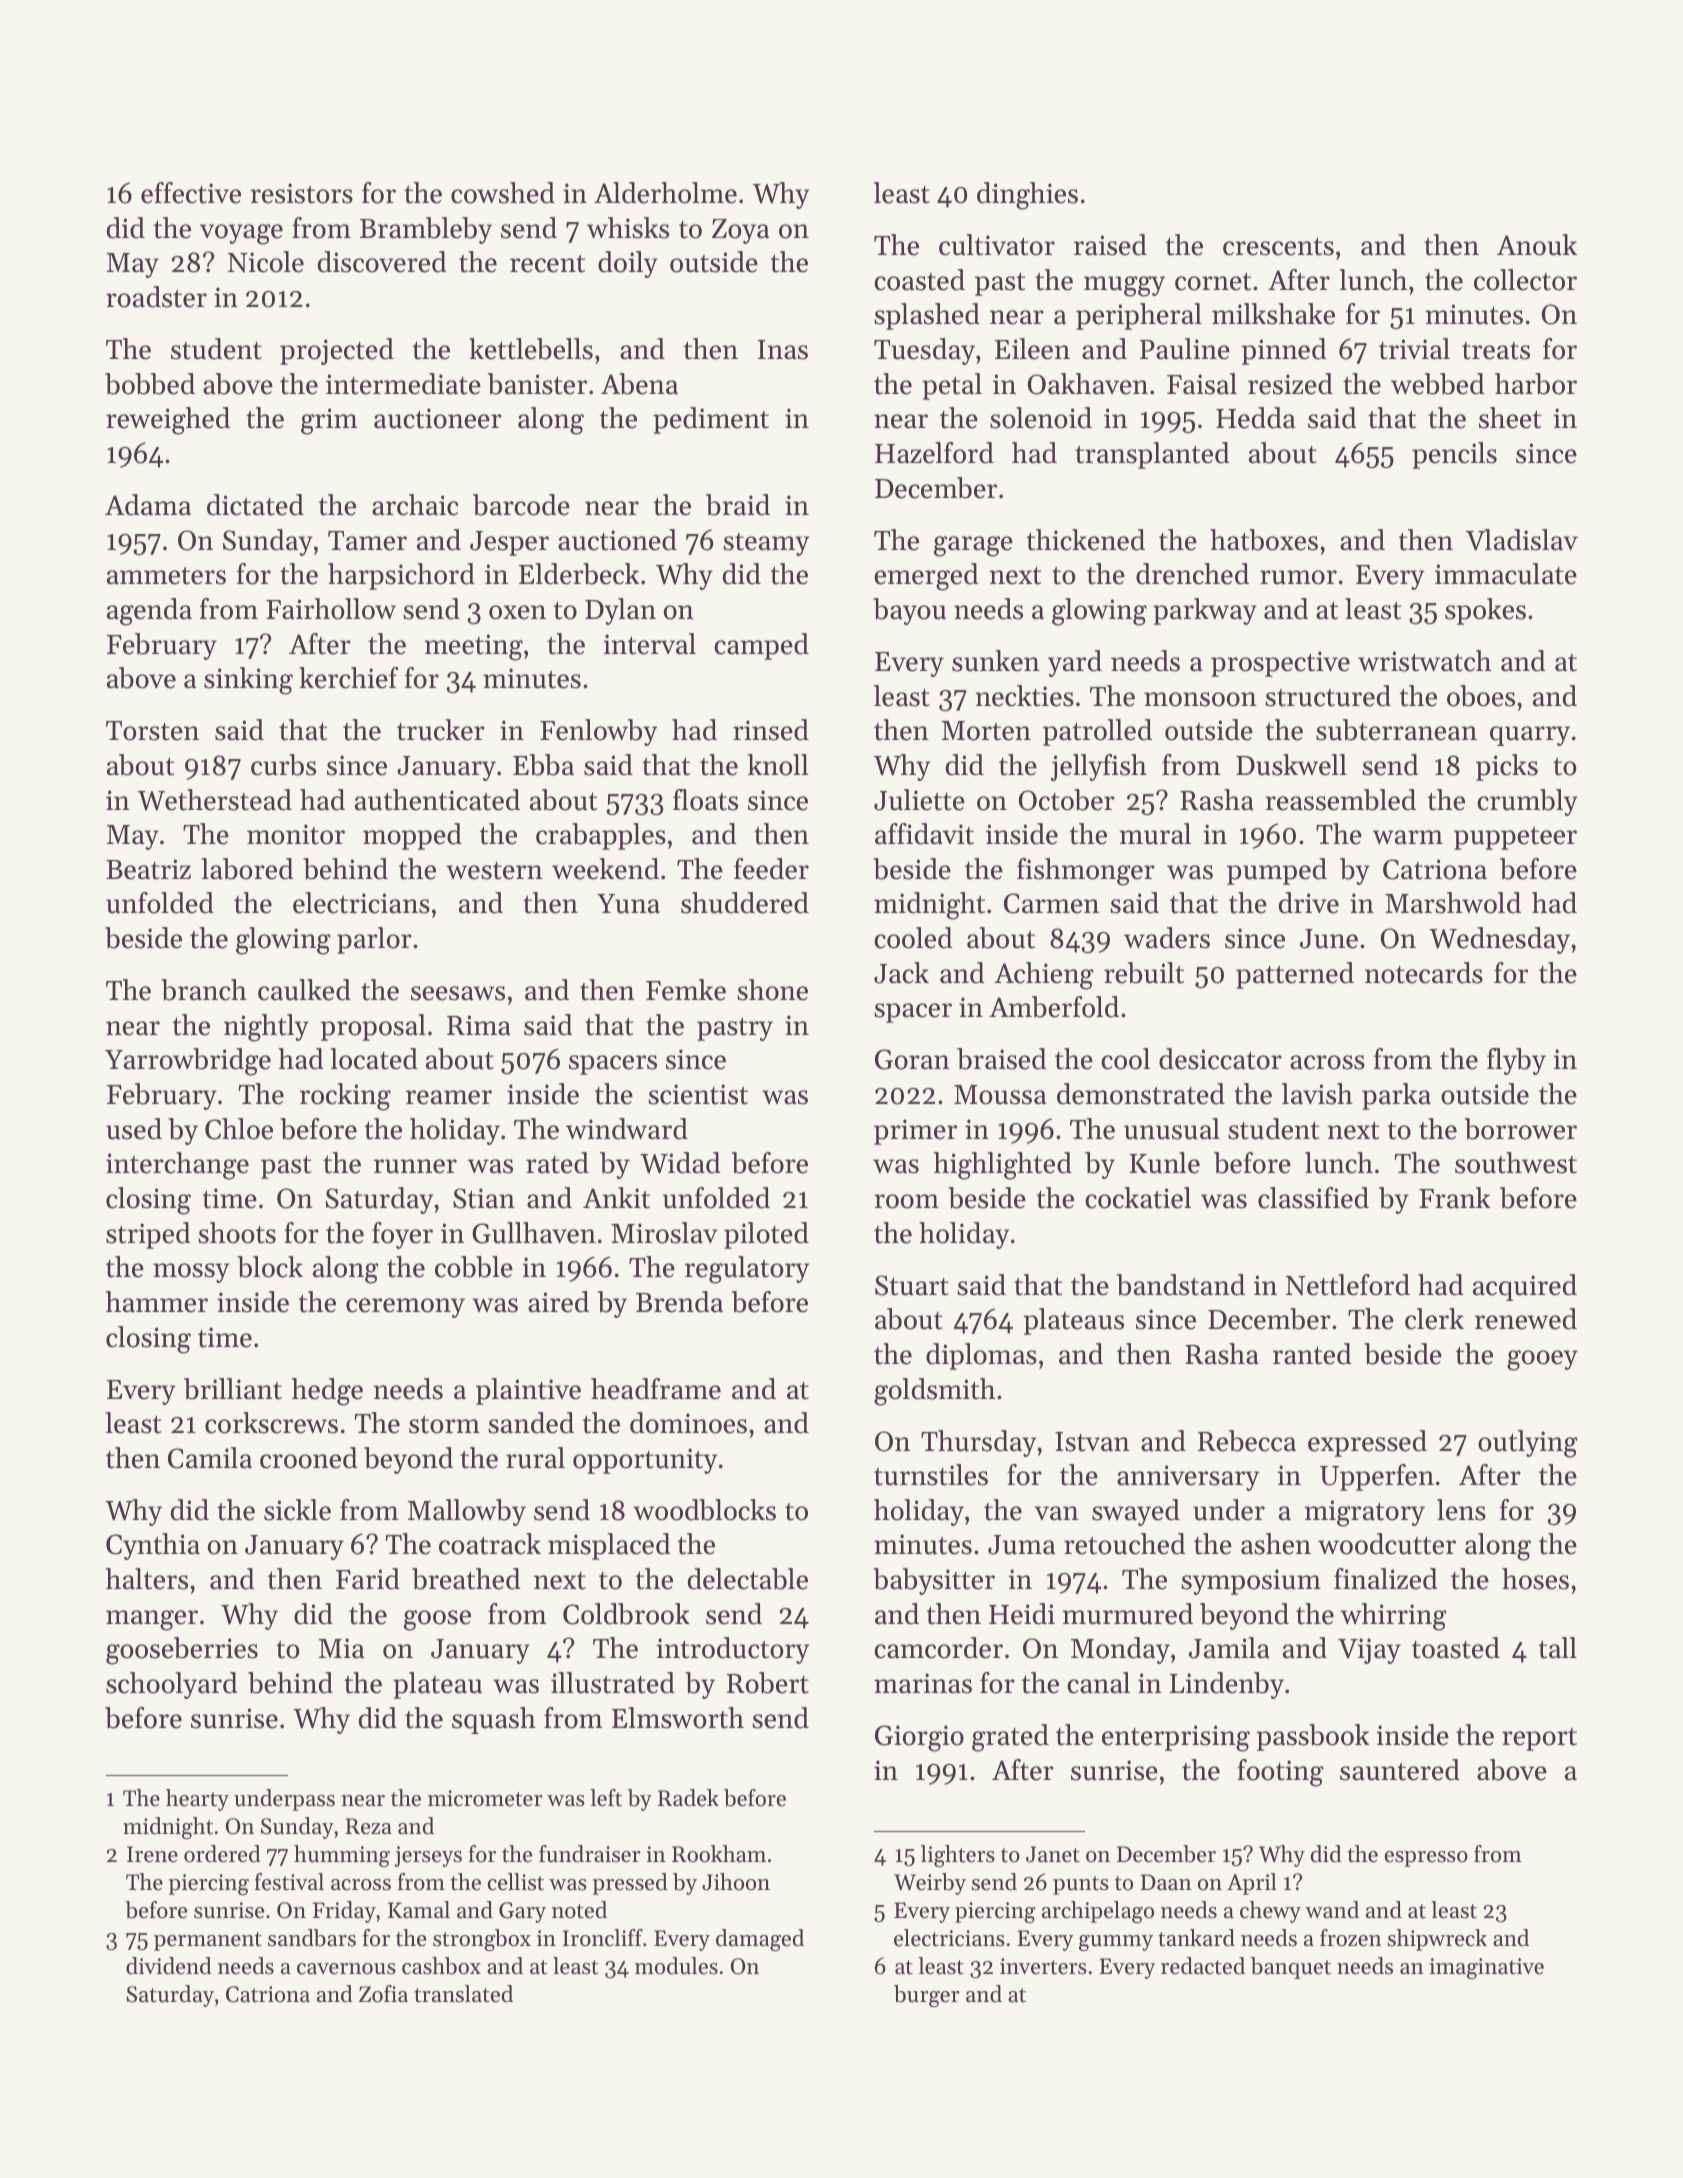  What do you see at coordinates (1172, 1129) in the image?
I see `unusual` at bounding box center [1172, 1129].
